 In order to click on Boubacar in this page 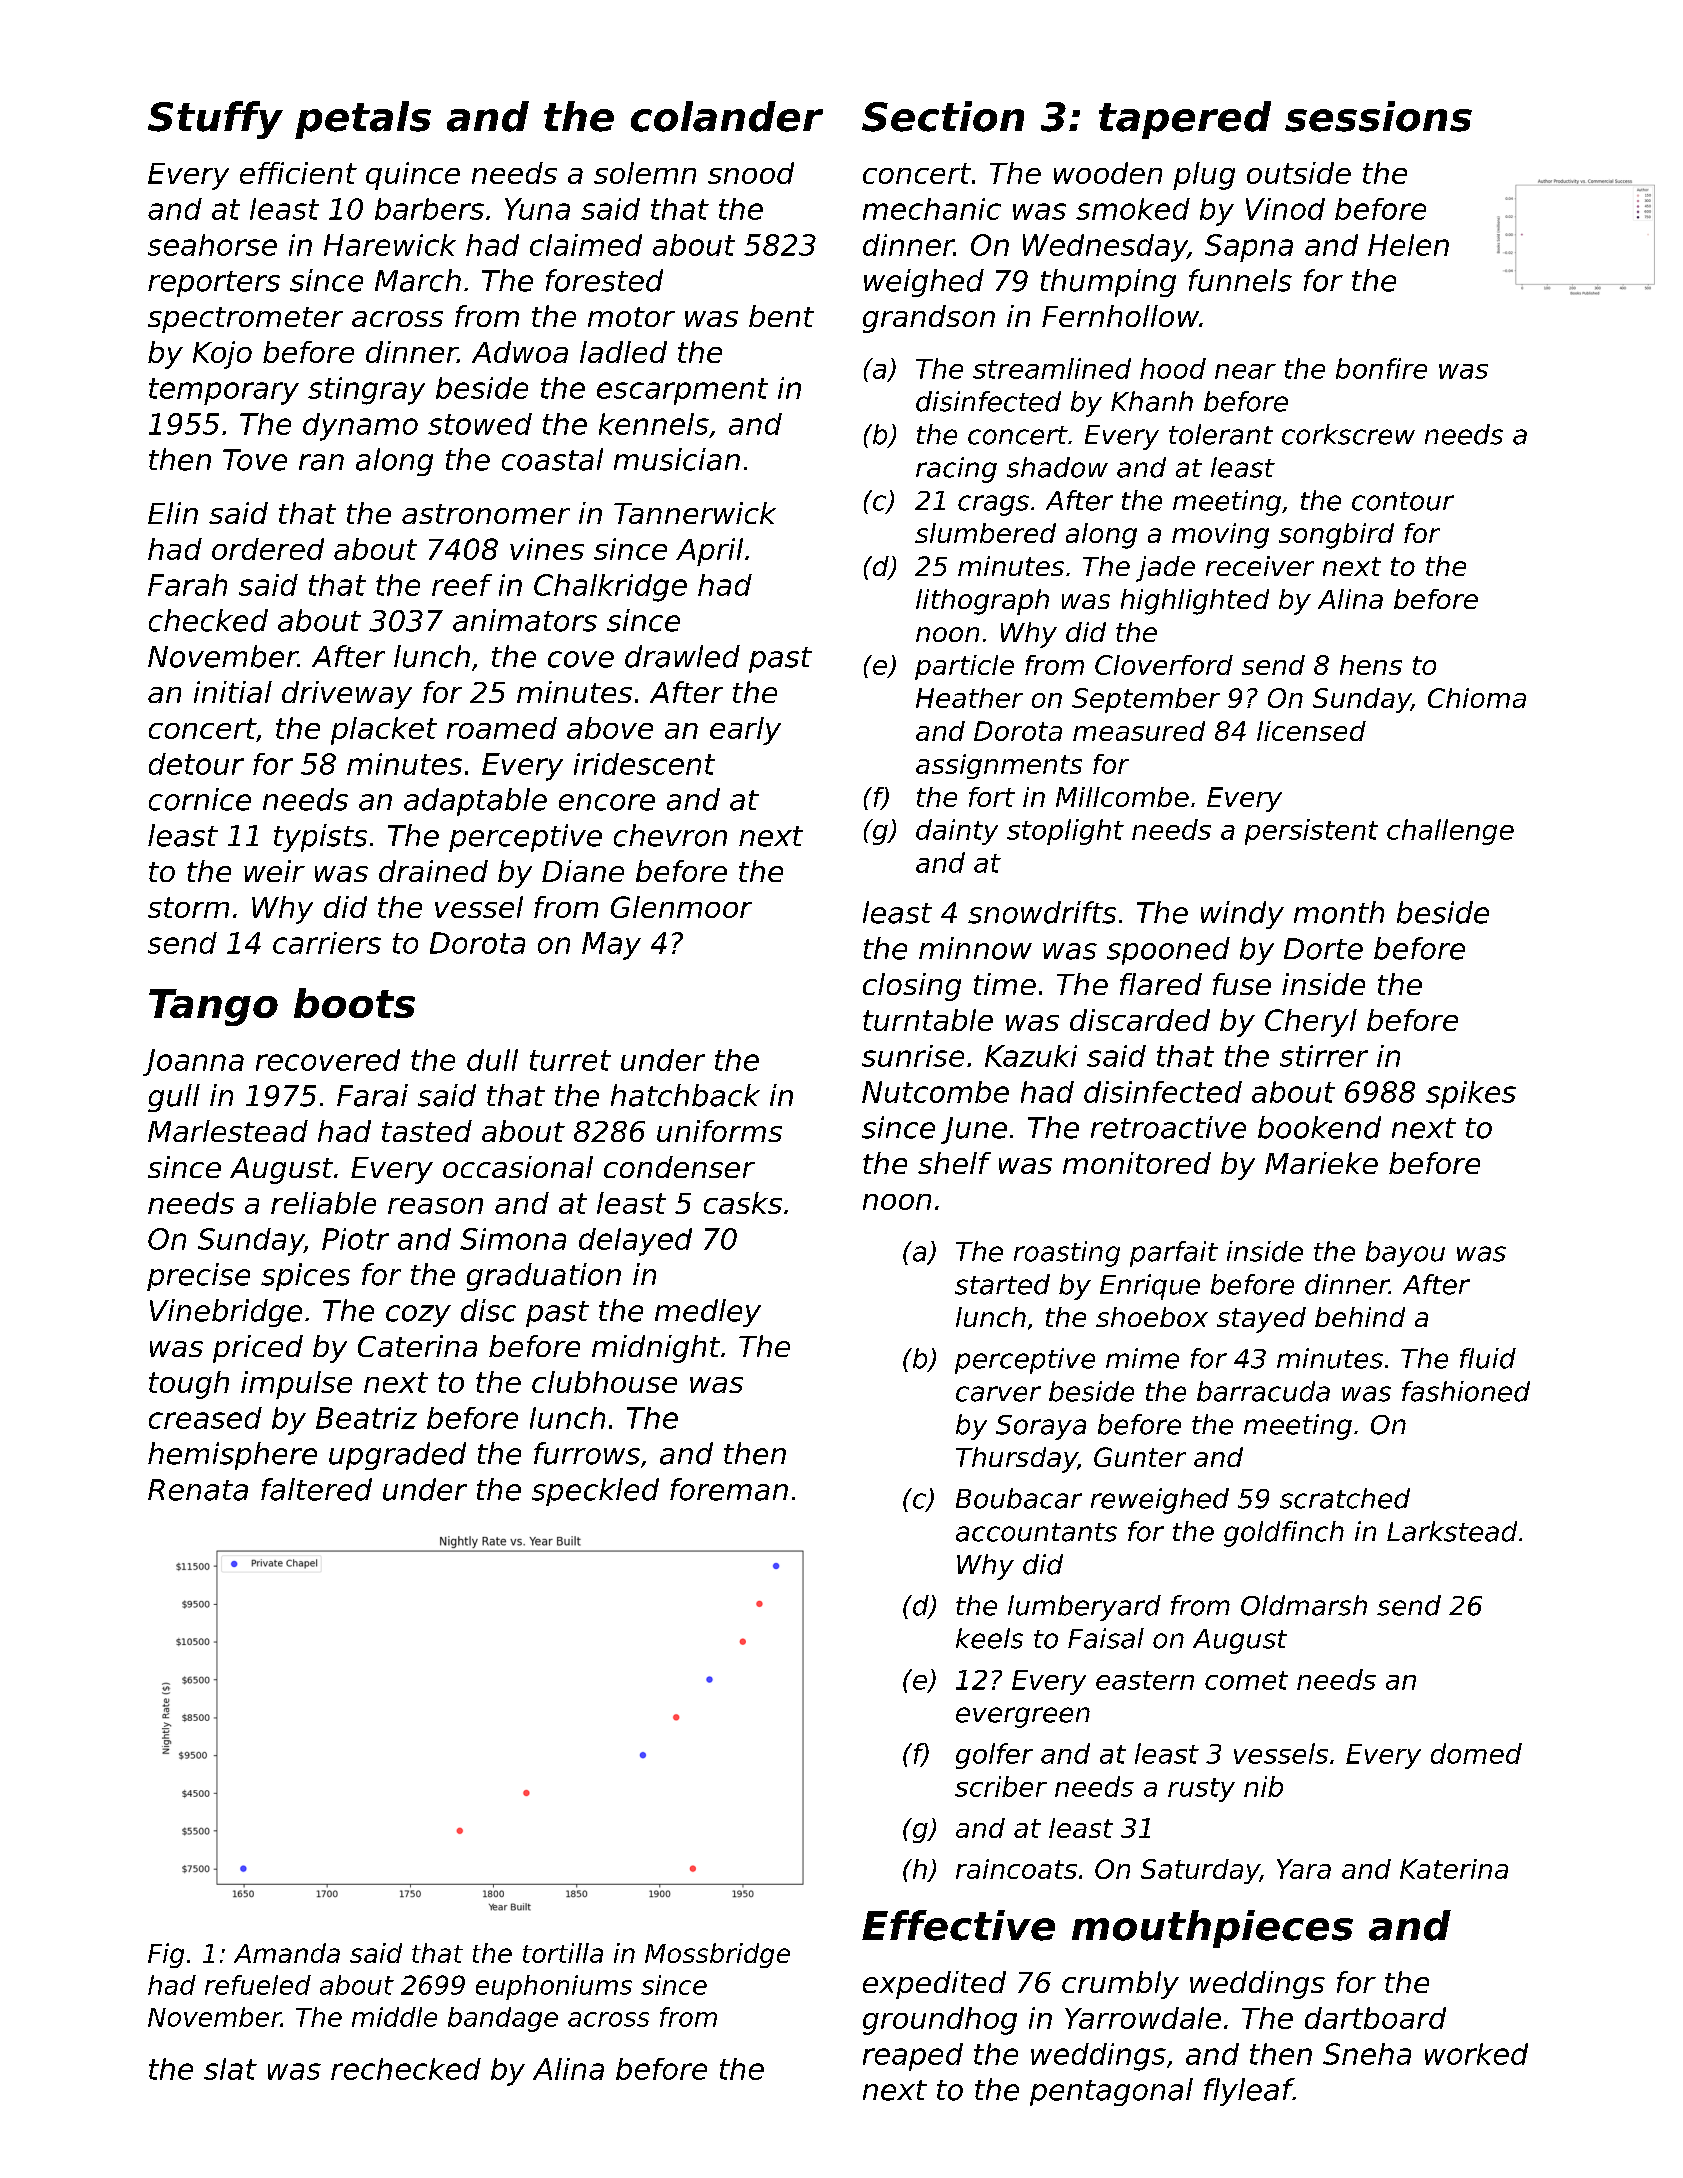, I will do `click(1019, 1498)`.
